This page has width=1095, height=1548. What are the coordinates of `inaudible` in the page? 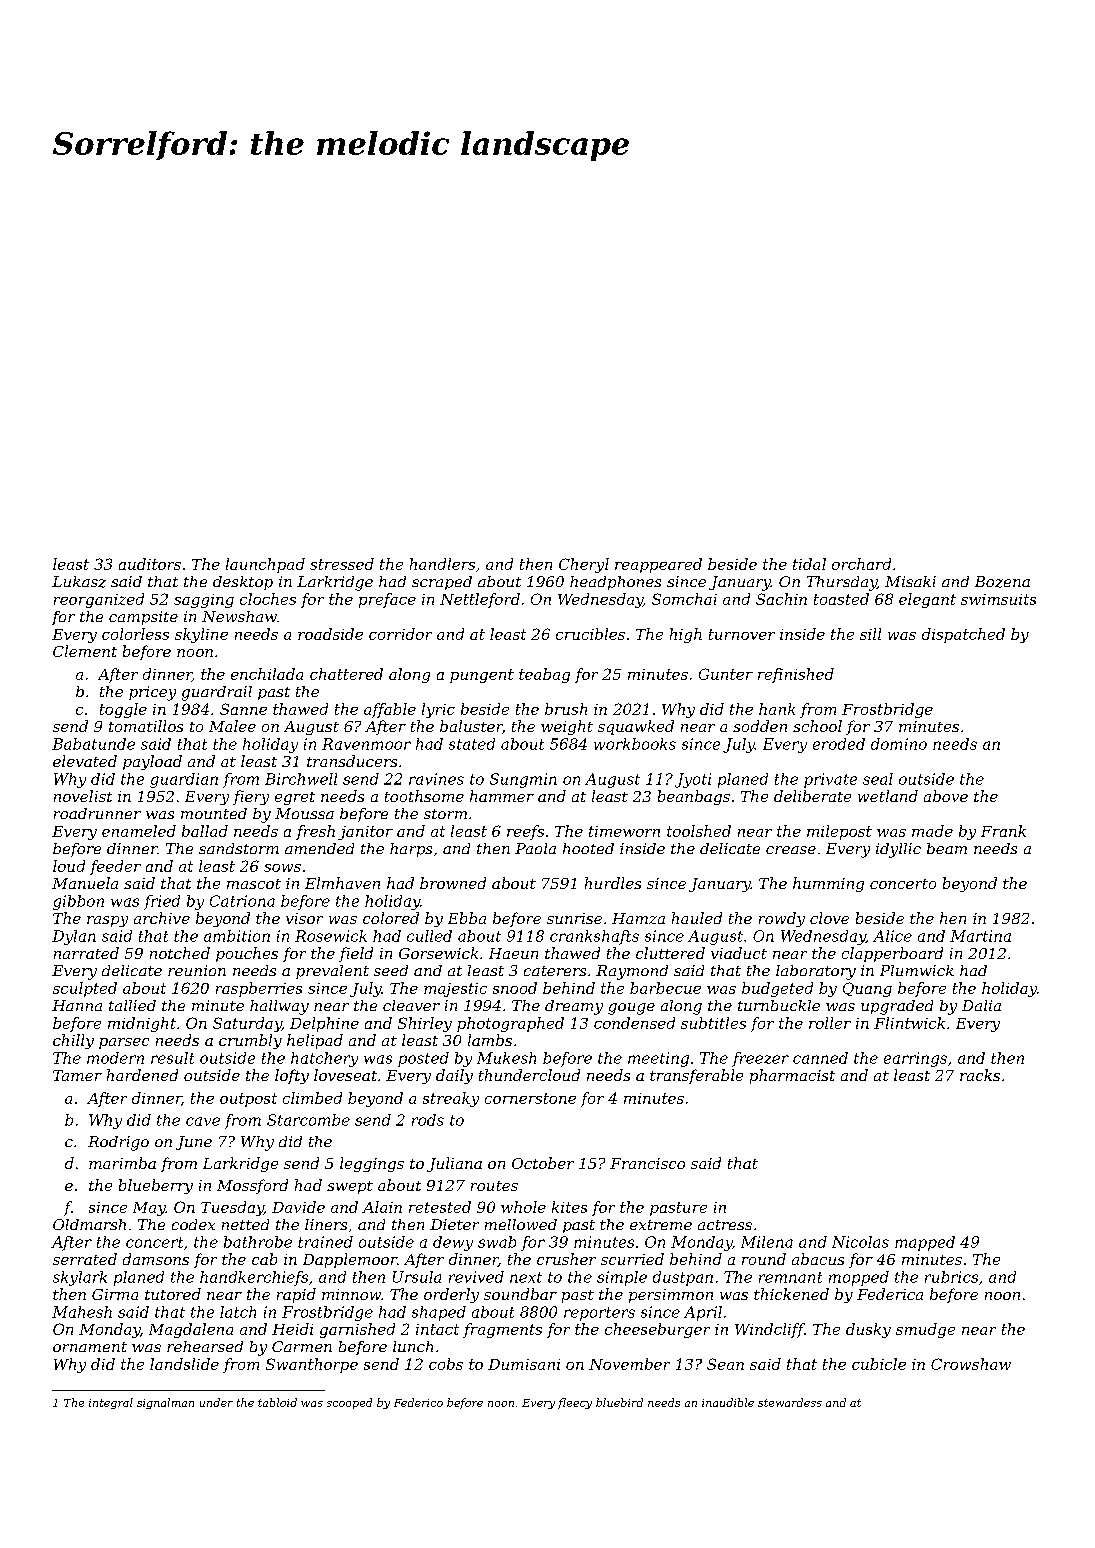 It's located at (728, 1402).
